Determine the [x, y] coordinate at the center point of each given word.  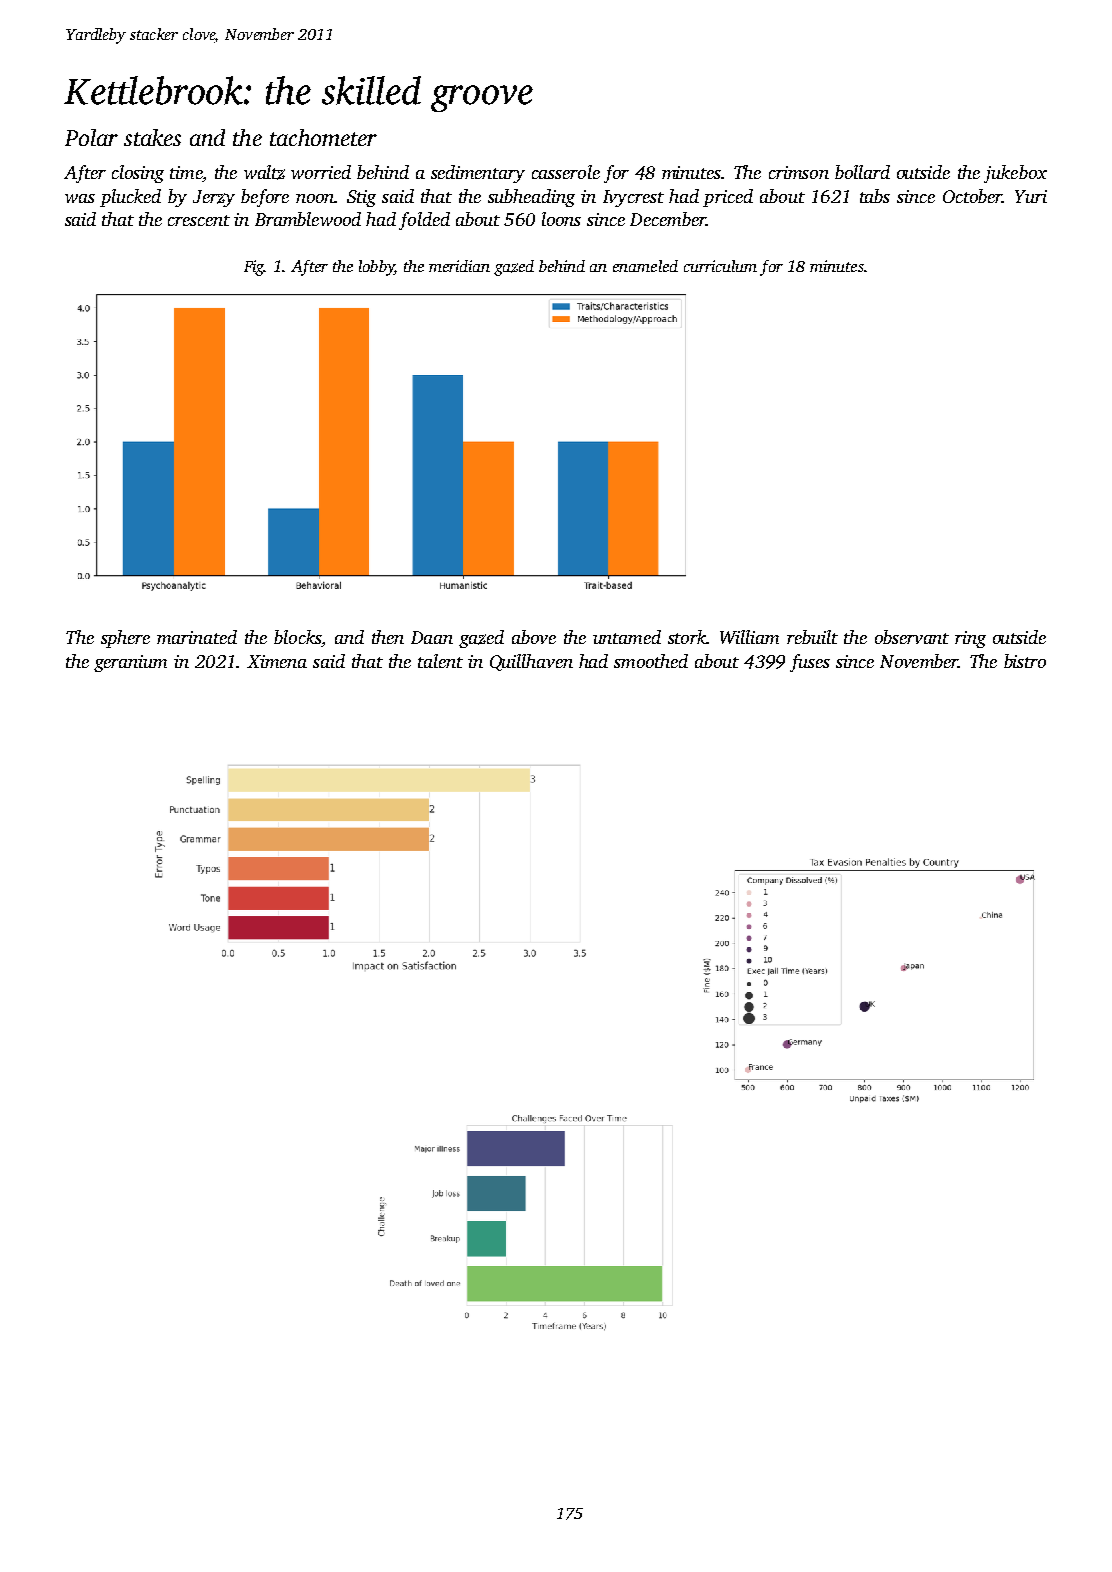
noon [315, 198]
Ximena [277, 661]
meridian [459, 266]
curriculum [720, 266]
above [534, 637]
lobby [376, 268]
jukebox [1015, 174]
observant [912, 637]
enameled [645, 266]
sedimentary [478, 174]
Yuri [1031, 196]
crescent [199, 220]
